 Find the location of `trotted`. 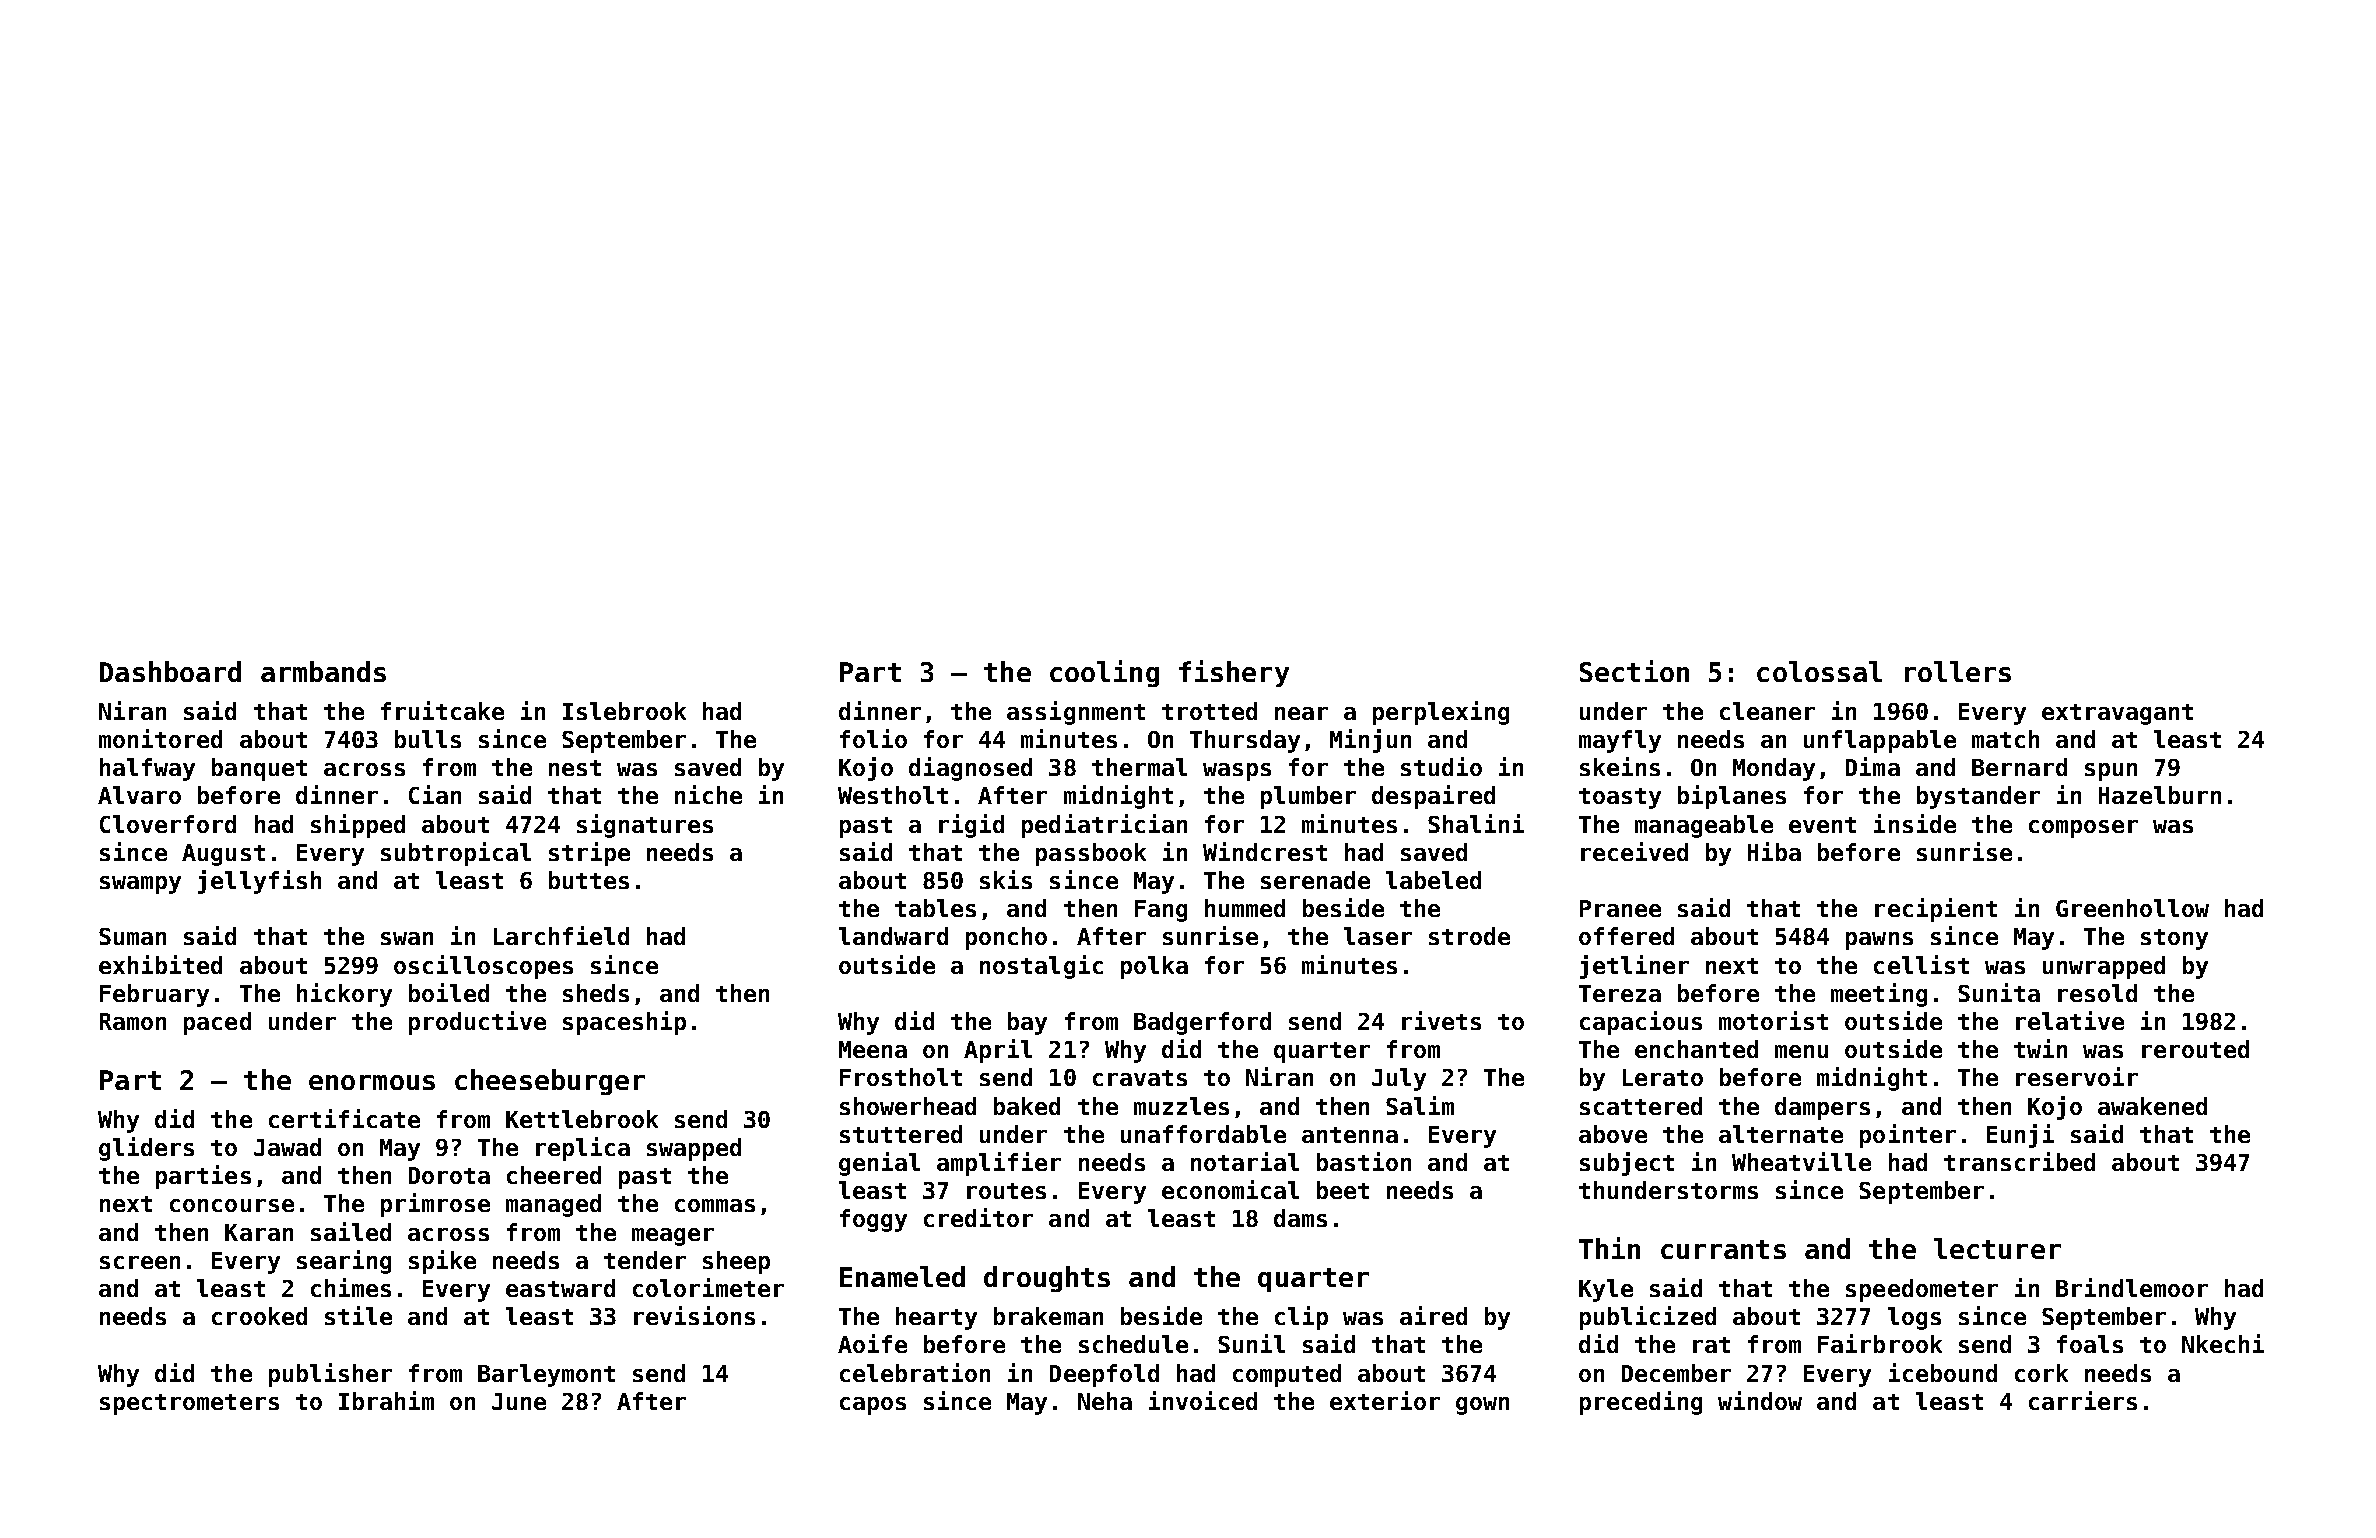

trotted is located at coordinates (1209, 711).
